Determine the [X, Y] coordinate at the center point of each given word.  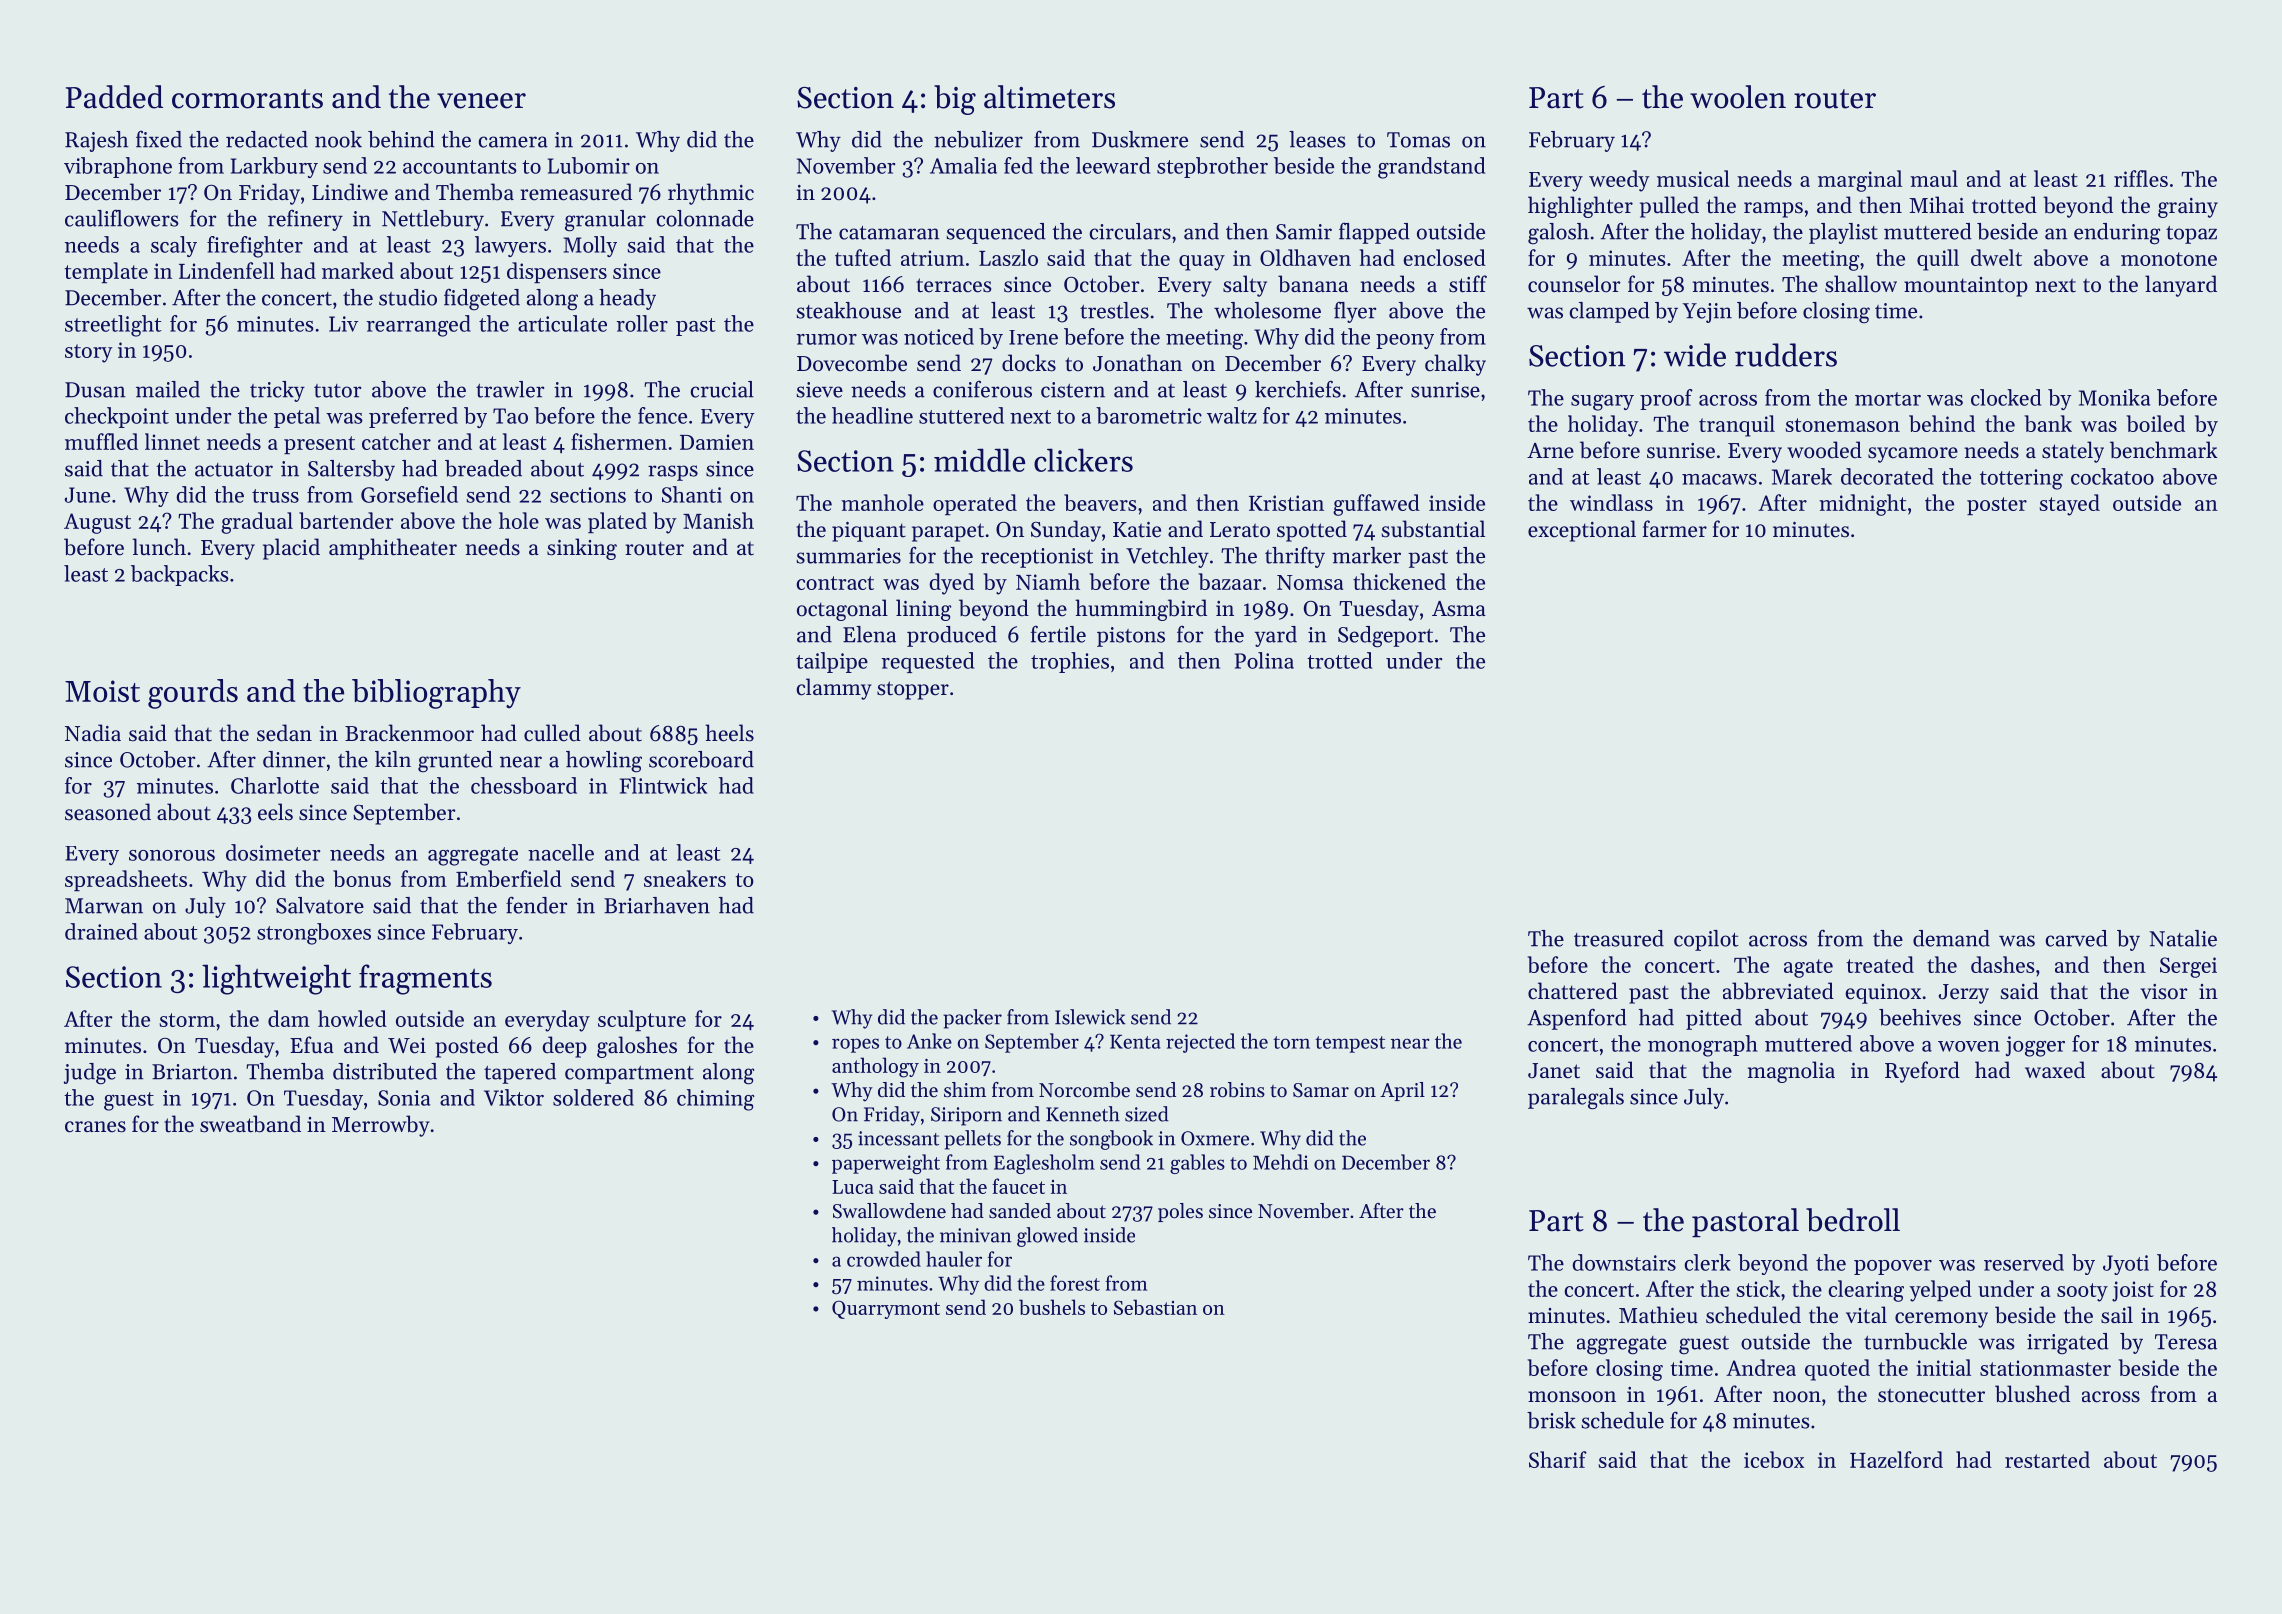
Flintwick [663, 785]
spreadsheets [126, 880]
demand [1951, 938]
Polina [1264, 660]
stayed [2070, 505]
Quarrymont [886, 1310]
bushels [1052, 1307]
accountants [460, 167]
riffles [2141, 178]
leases [1317, 139]
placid [291, 549]
